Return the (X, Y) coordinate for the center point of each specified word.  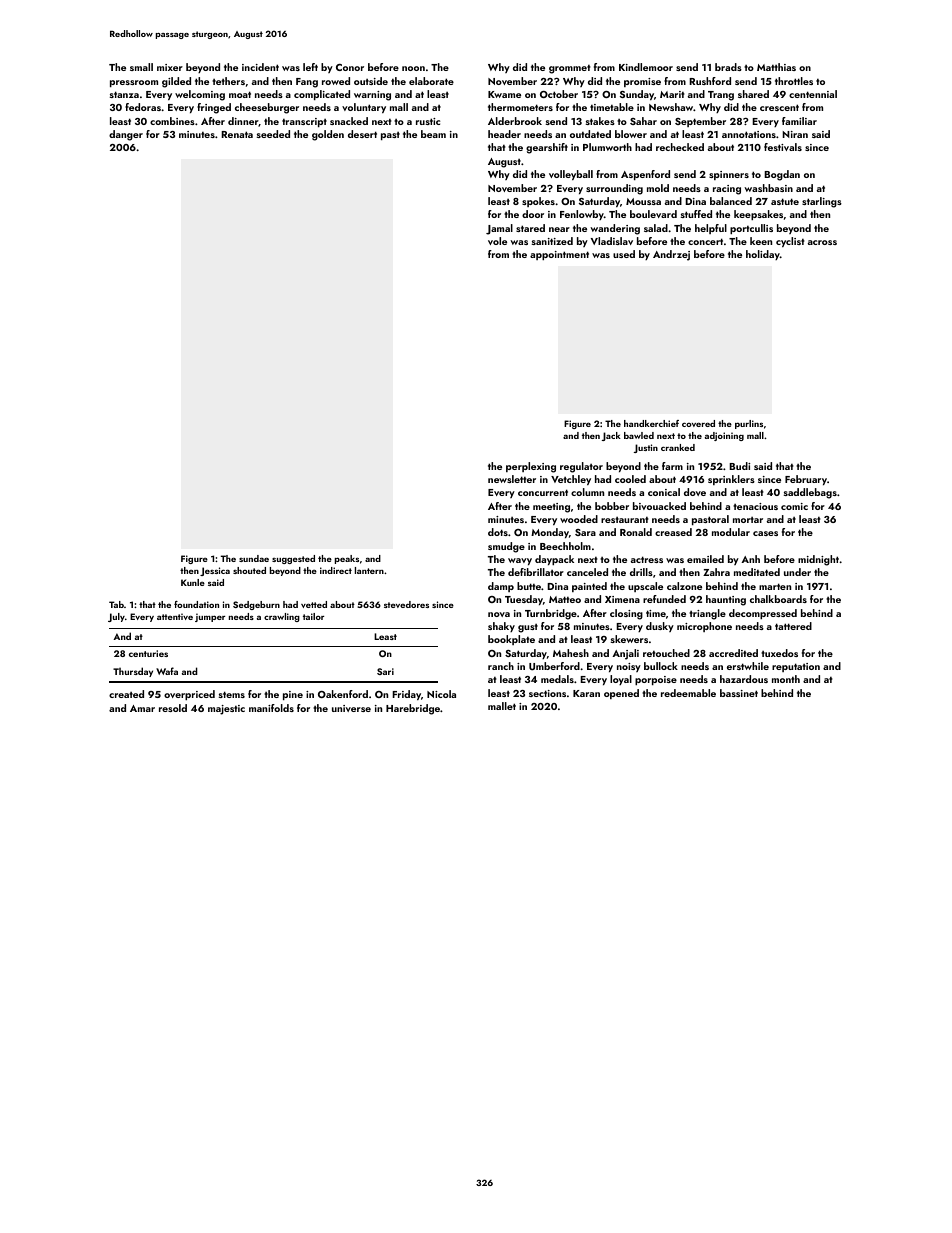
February (806, 480)
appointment (559, 255)
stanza (124, 94)
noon (413, 68)
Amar (142, 708)
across (822, 242)
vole (497, 241)
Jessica (215, 571)
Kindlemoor (646, 67)
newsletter (512, 479)
